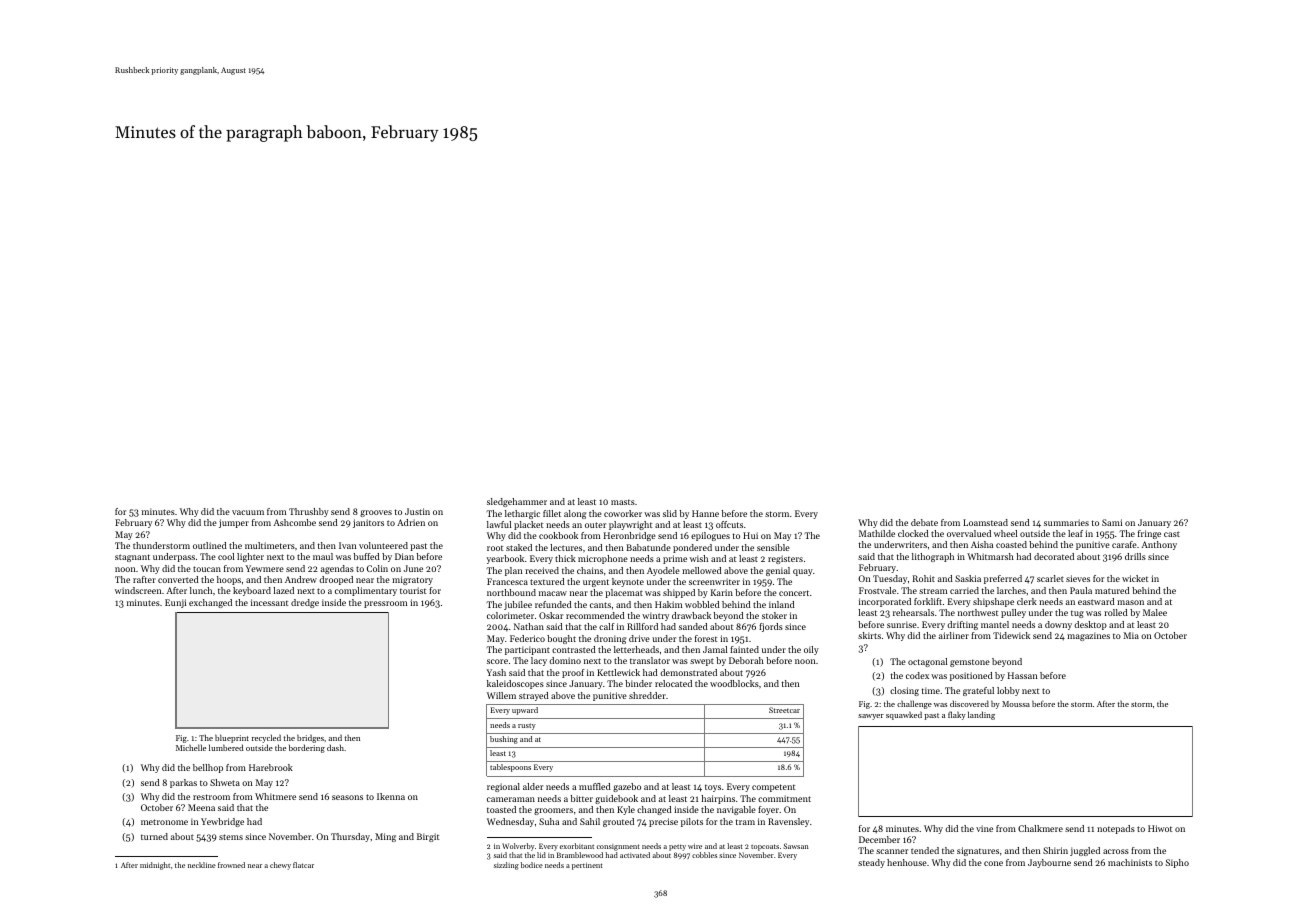  I want to click on decorated, so click(1054, 556).
